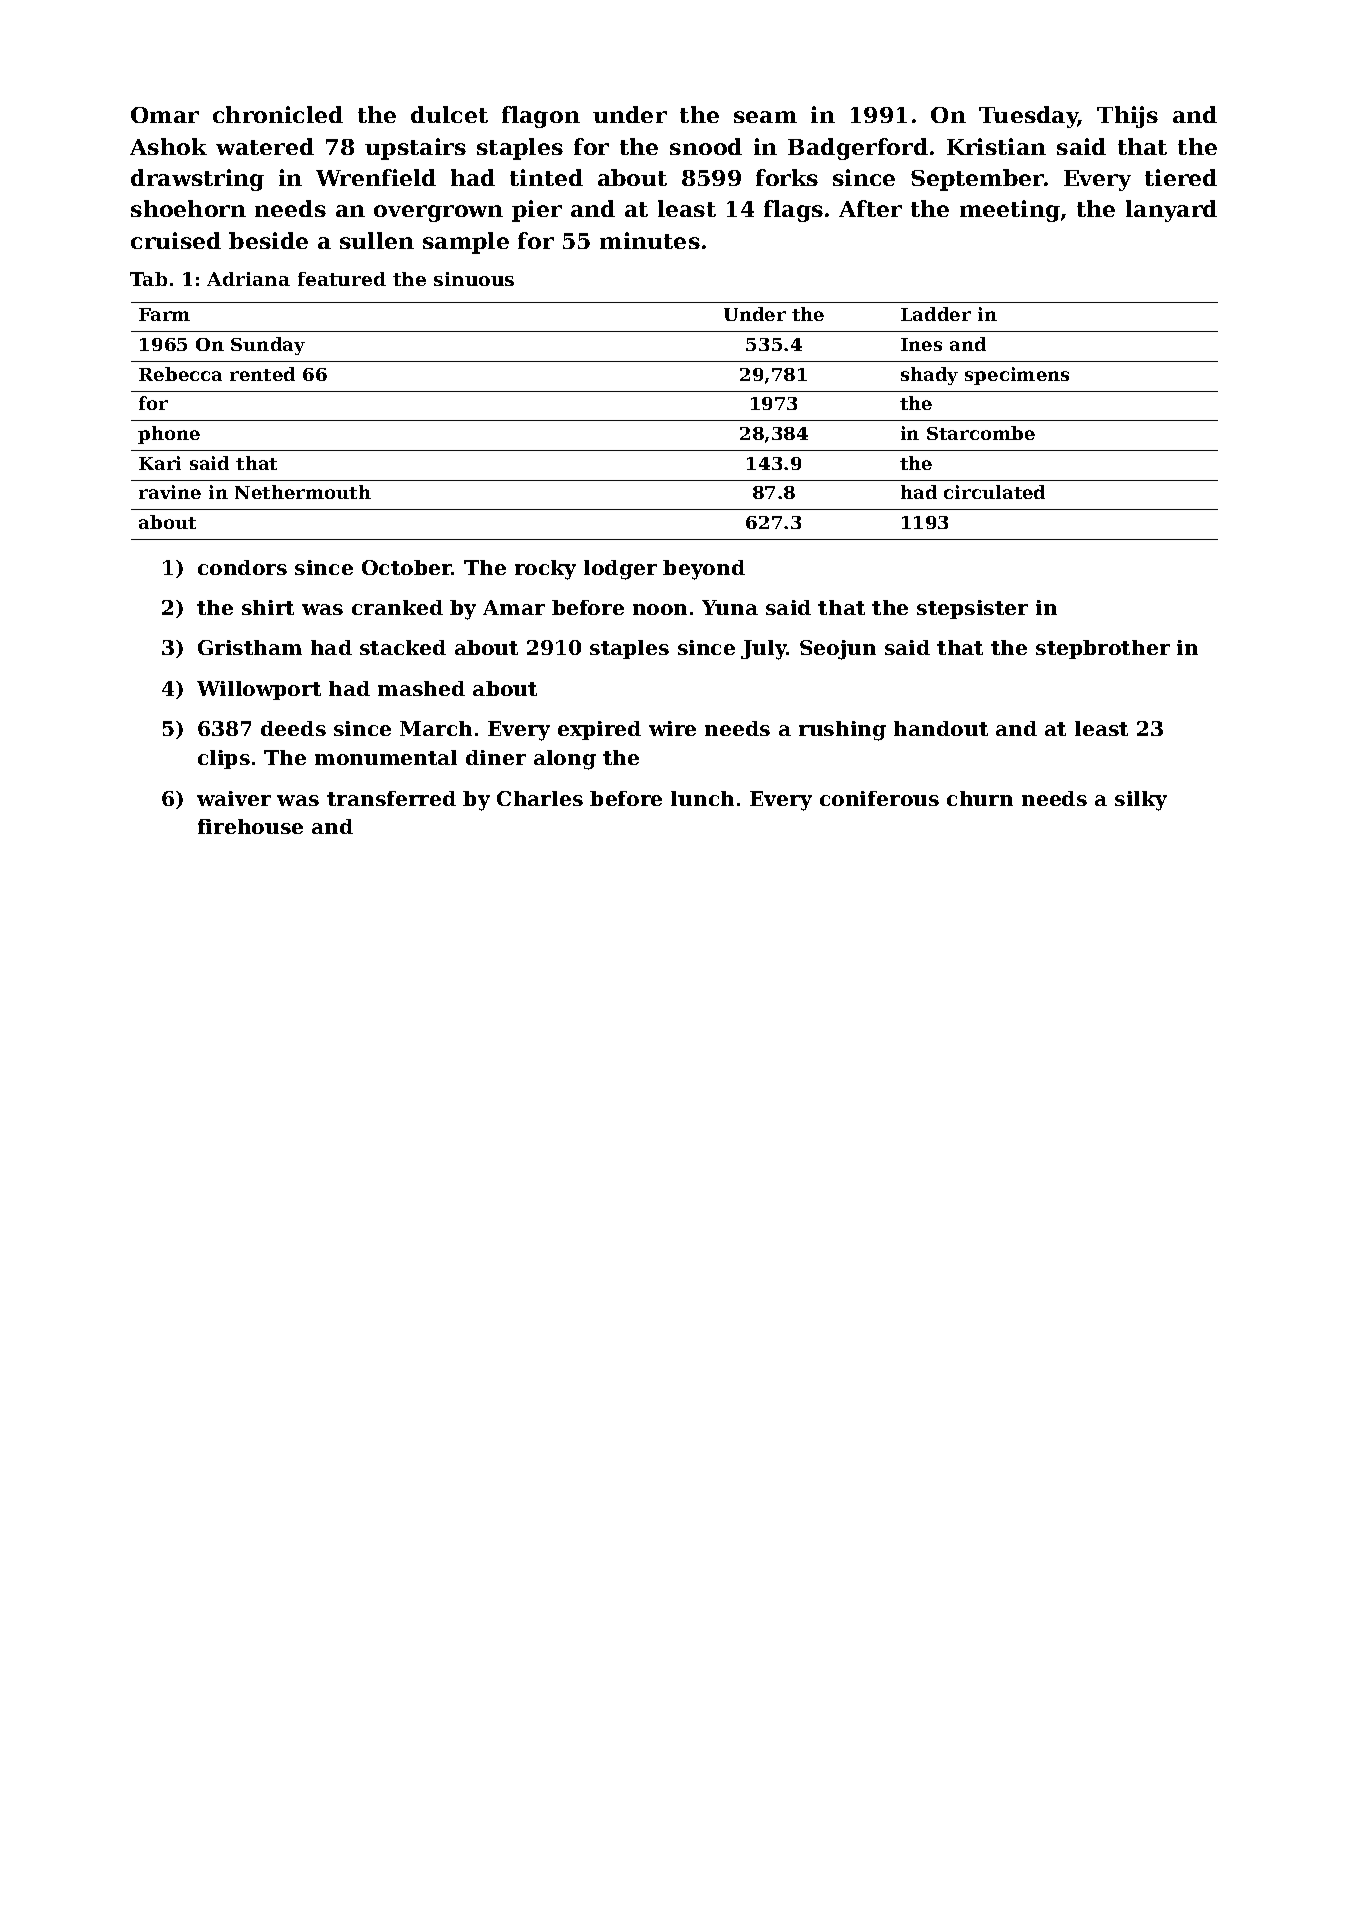 This image has height=1907, width=1349. I want to click on watered, so click(265, 146).
